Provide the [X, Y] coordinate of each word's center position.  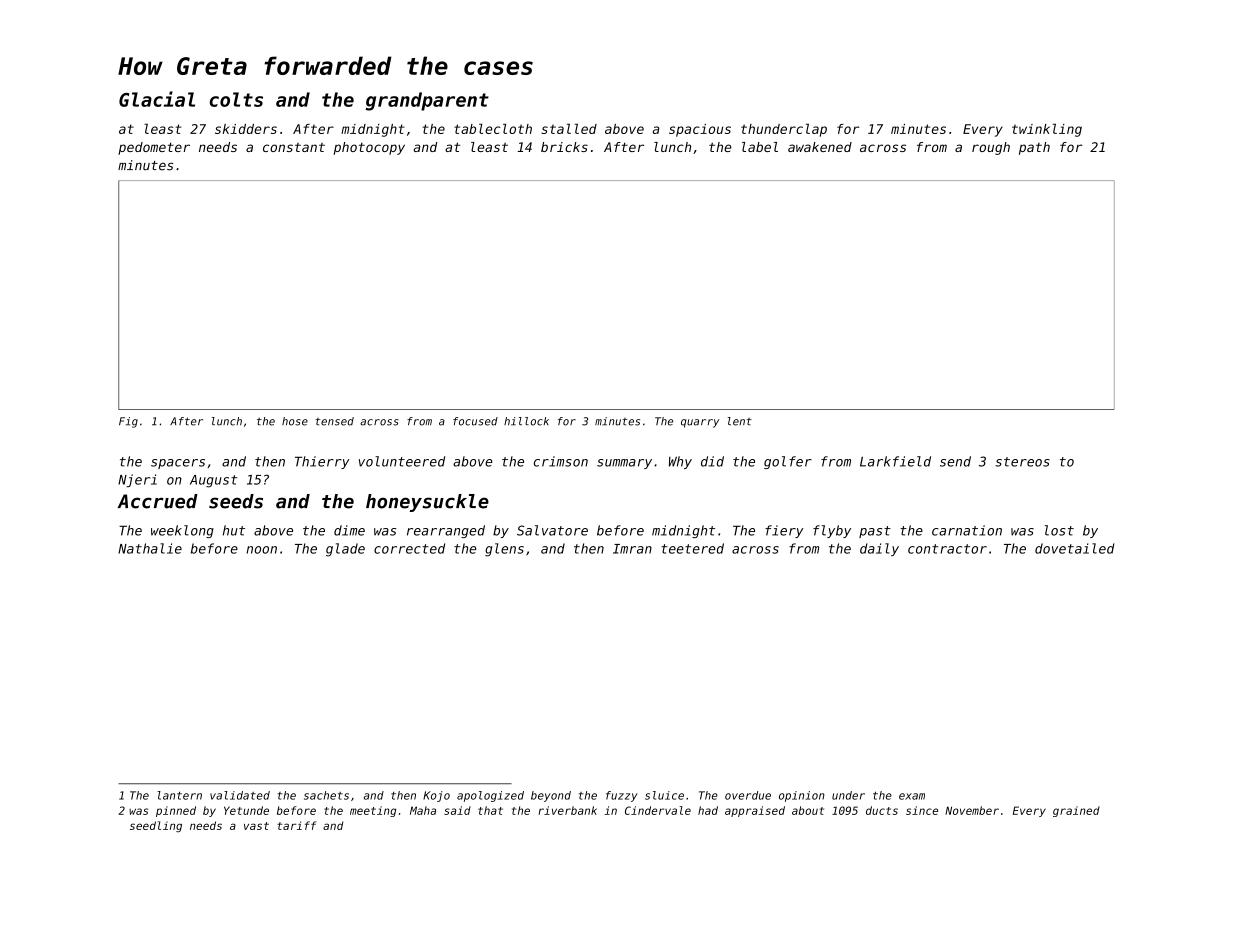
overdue [748, 795]
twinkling [1047, 130]
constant [294, 147]
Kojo [436, 796]
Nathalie [150, 548]
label [760, 147]
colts [236, 99]
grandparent [427, 101]
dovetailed [1075, 548]
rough [991, 148]
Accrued [158, 501]
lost [1059, 530]
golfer [788, 462]
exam [912, 796]
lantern [179, 795]
